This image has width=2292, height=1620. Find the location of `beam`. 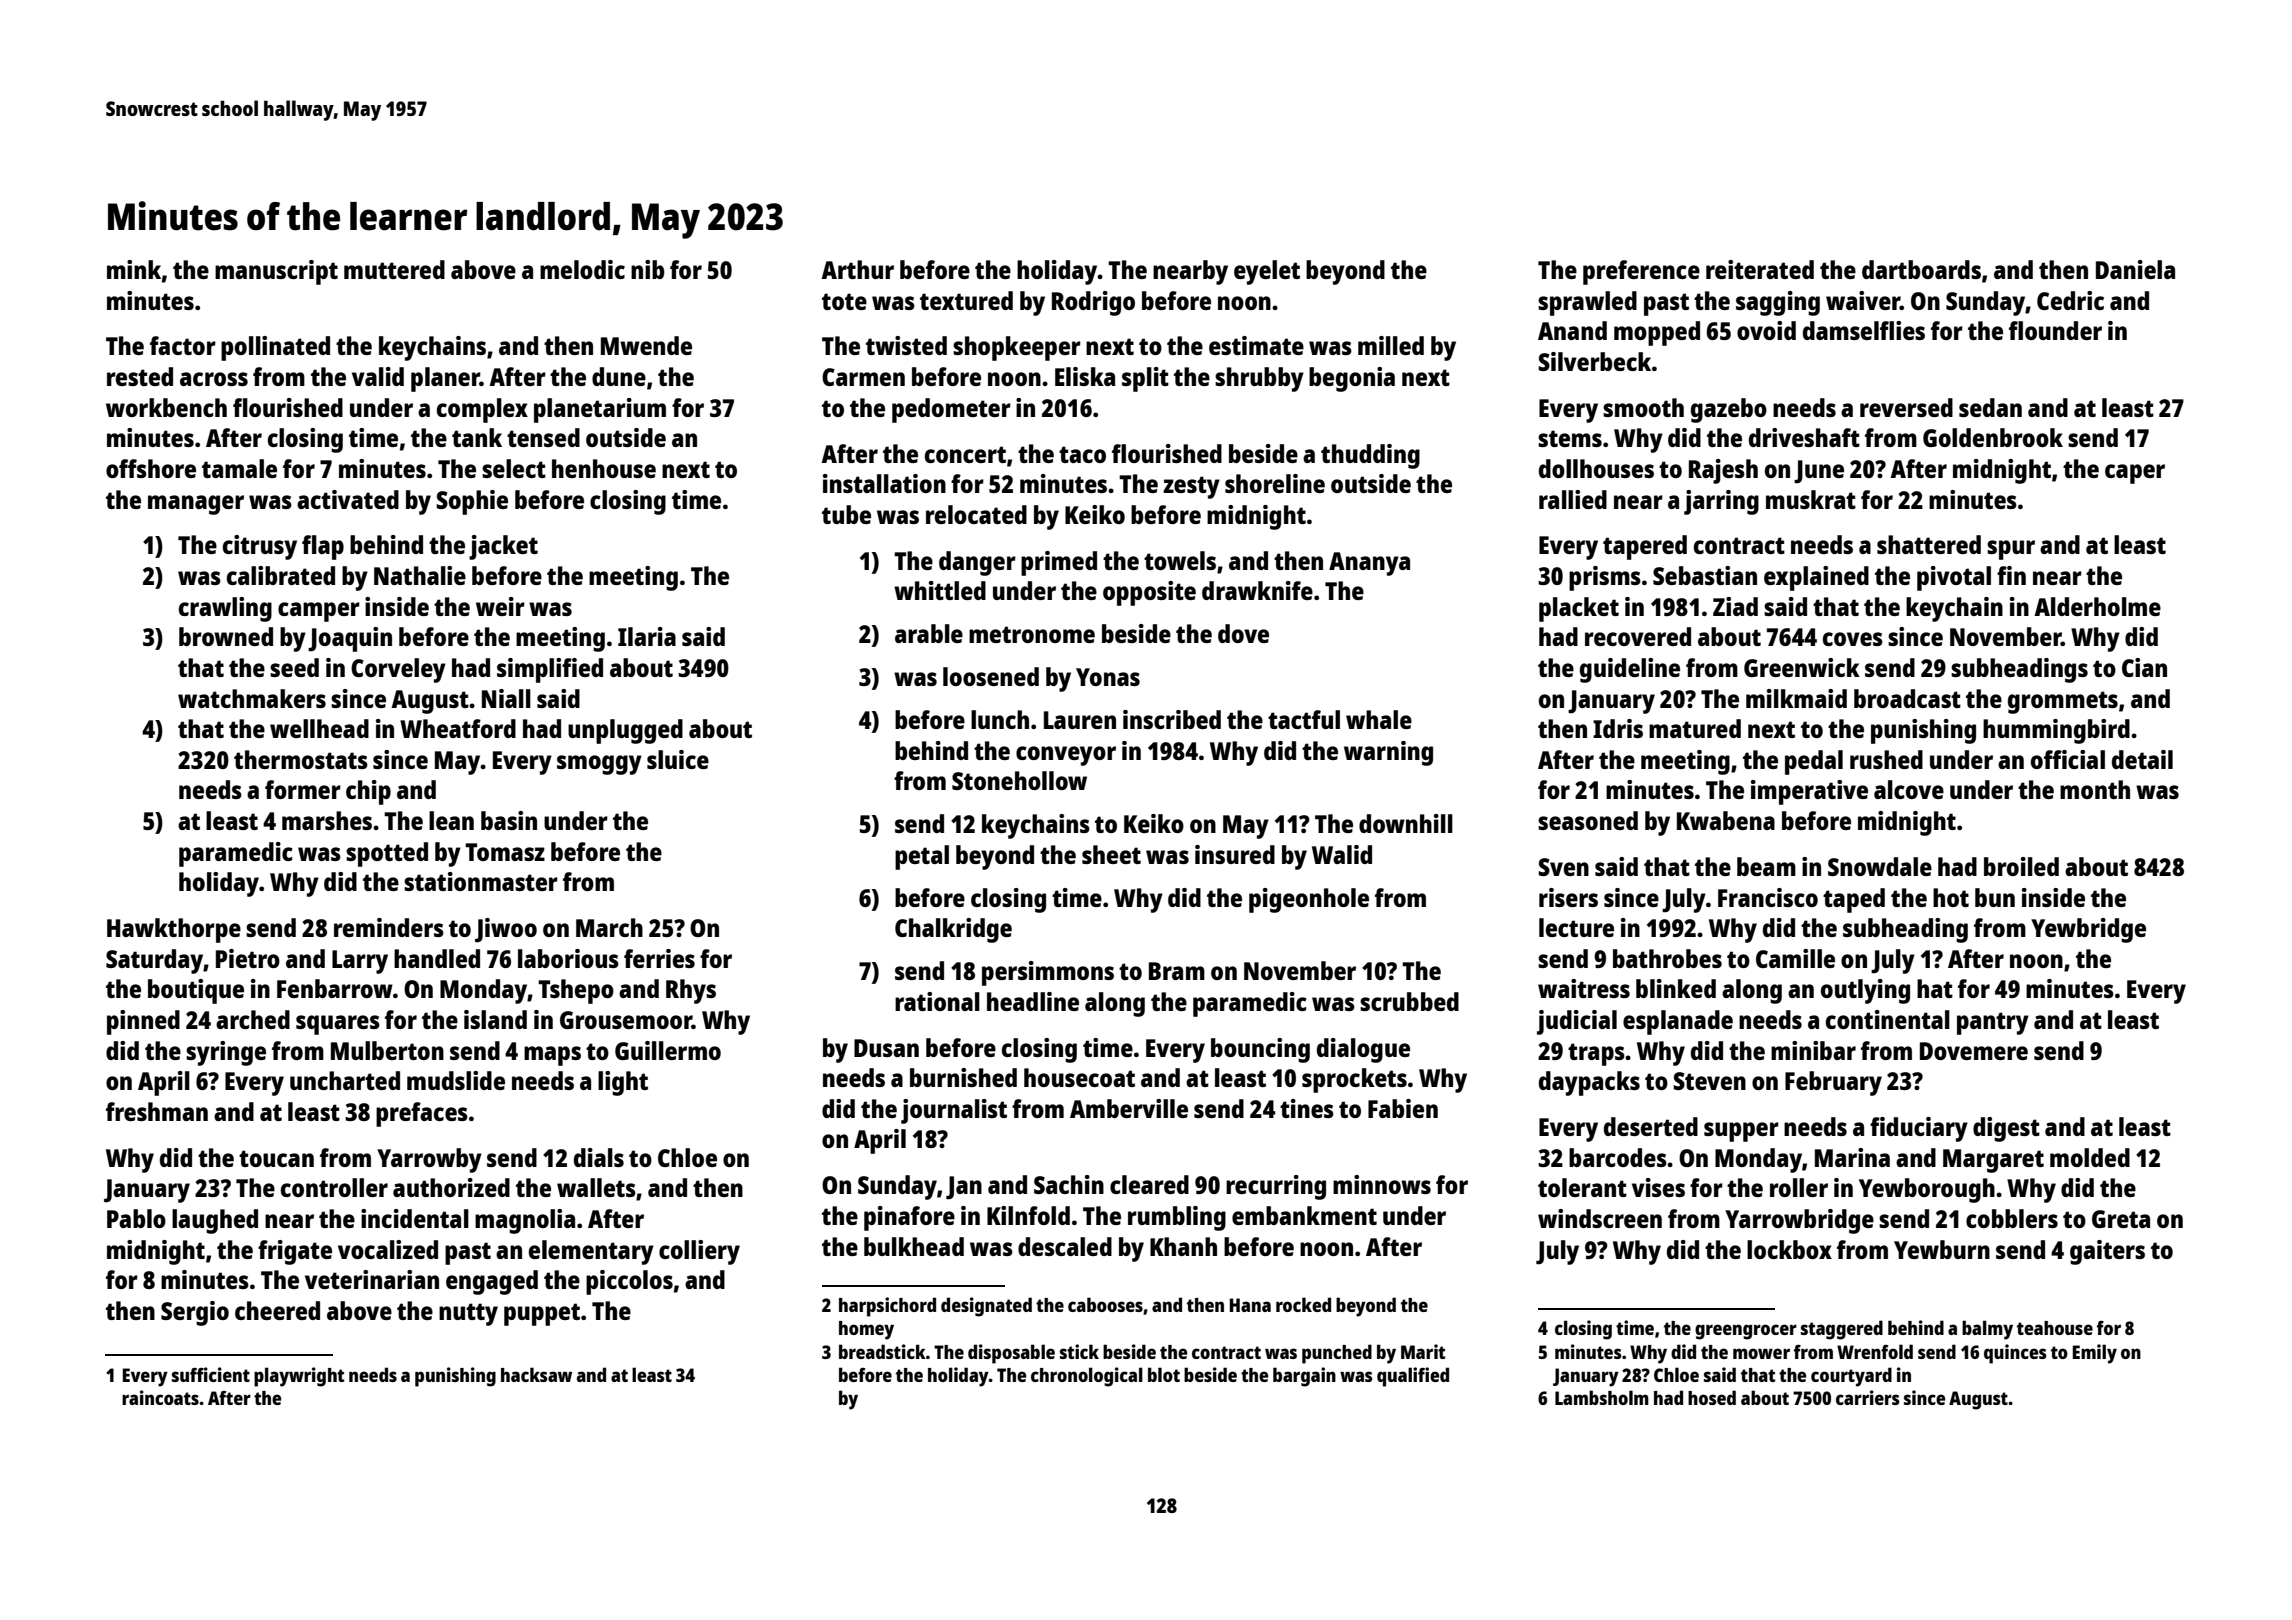

beam is located at coordinates (1766, 866).
